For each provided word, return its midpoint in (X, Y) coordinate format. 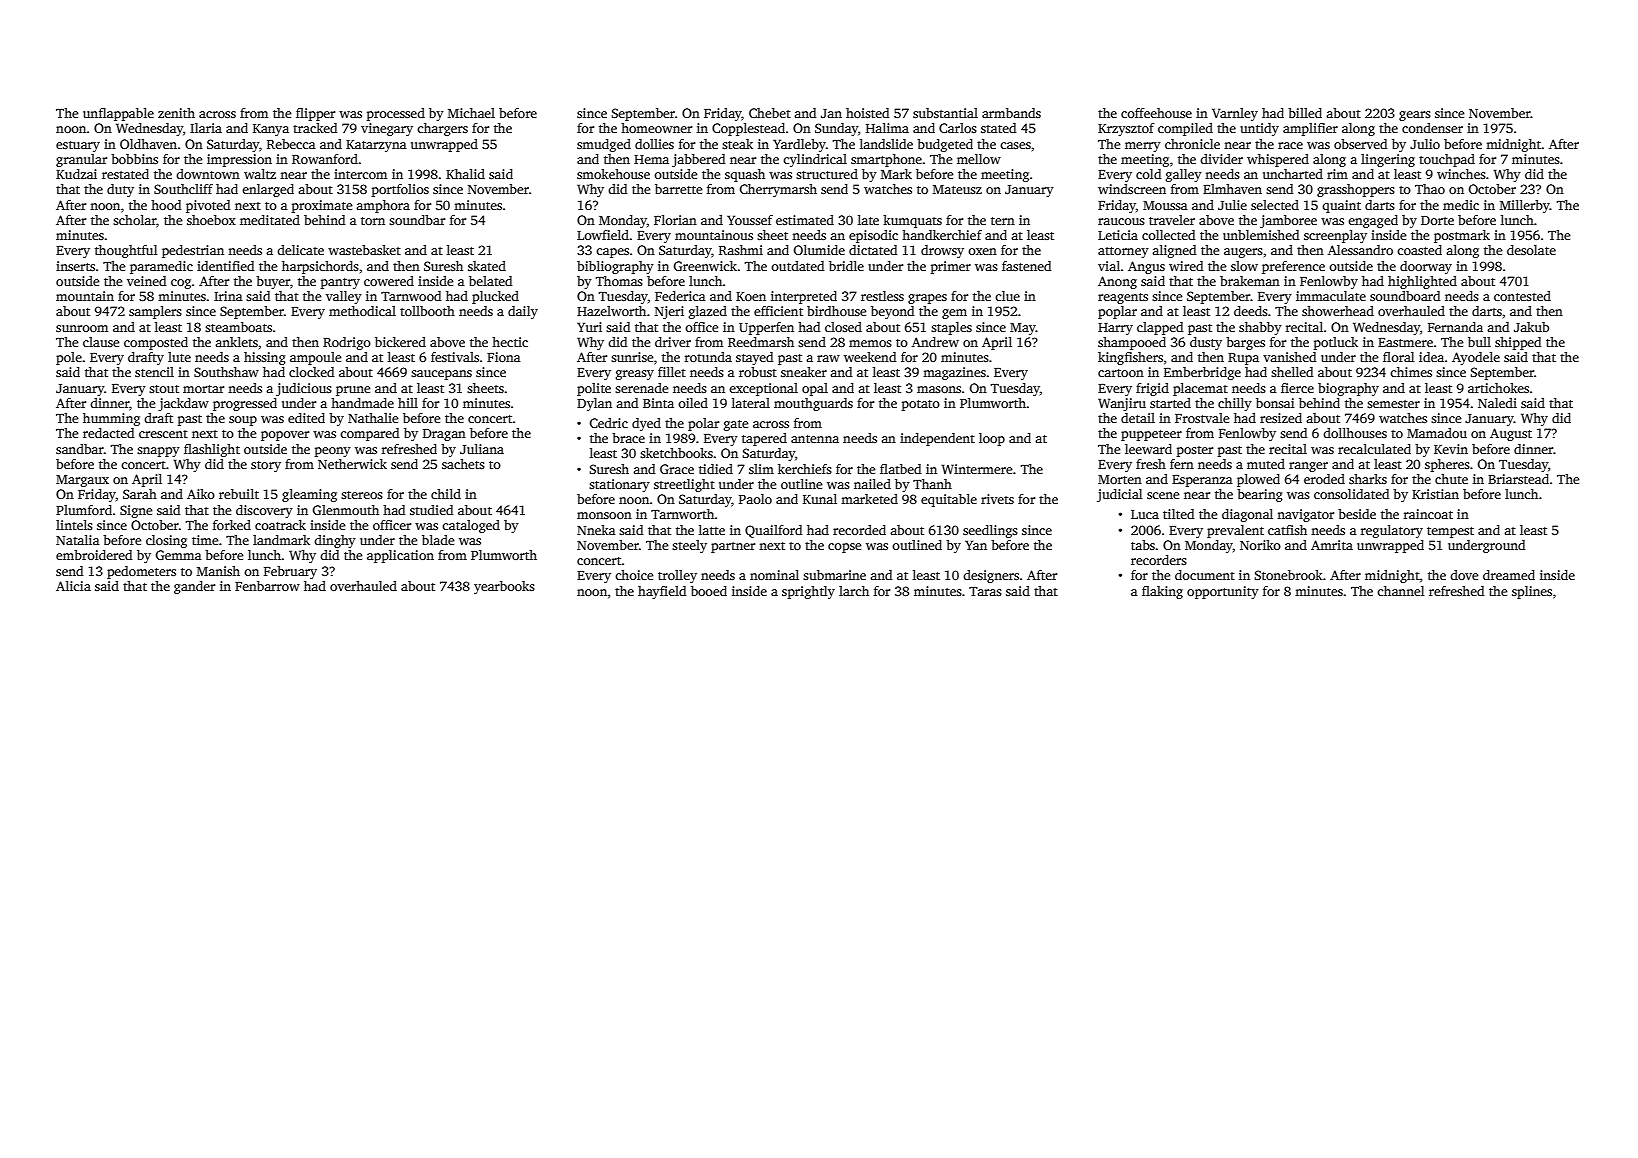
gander (194, 587)
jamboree (1288, 221)
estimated (805, 220)
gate (736, 425)
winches (1461, 174)
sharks (1368, 479)
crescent (163, 434)
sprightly (808, 592)
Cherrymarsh (778, 190)
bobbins (134, 159)
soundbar (417, 220)
